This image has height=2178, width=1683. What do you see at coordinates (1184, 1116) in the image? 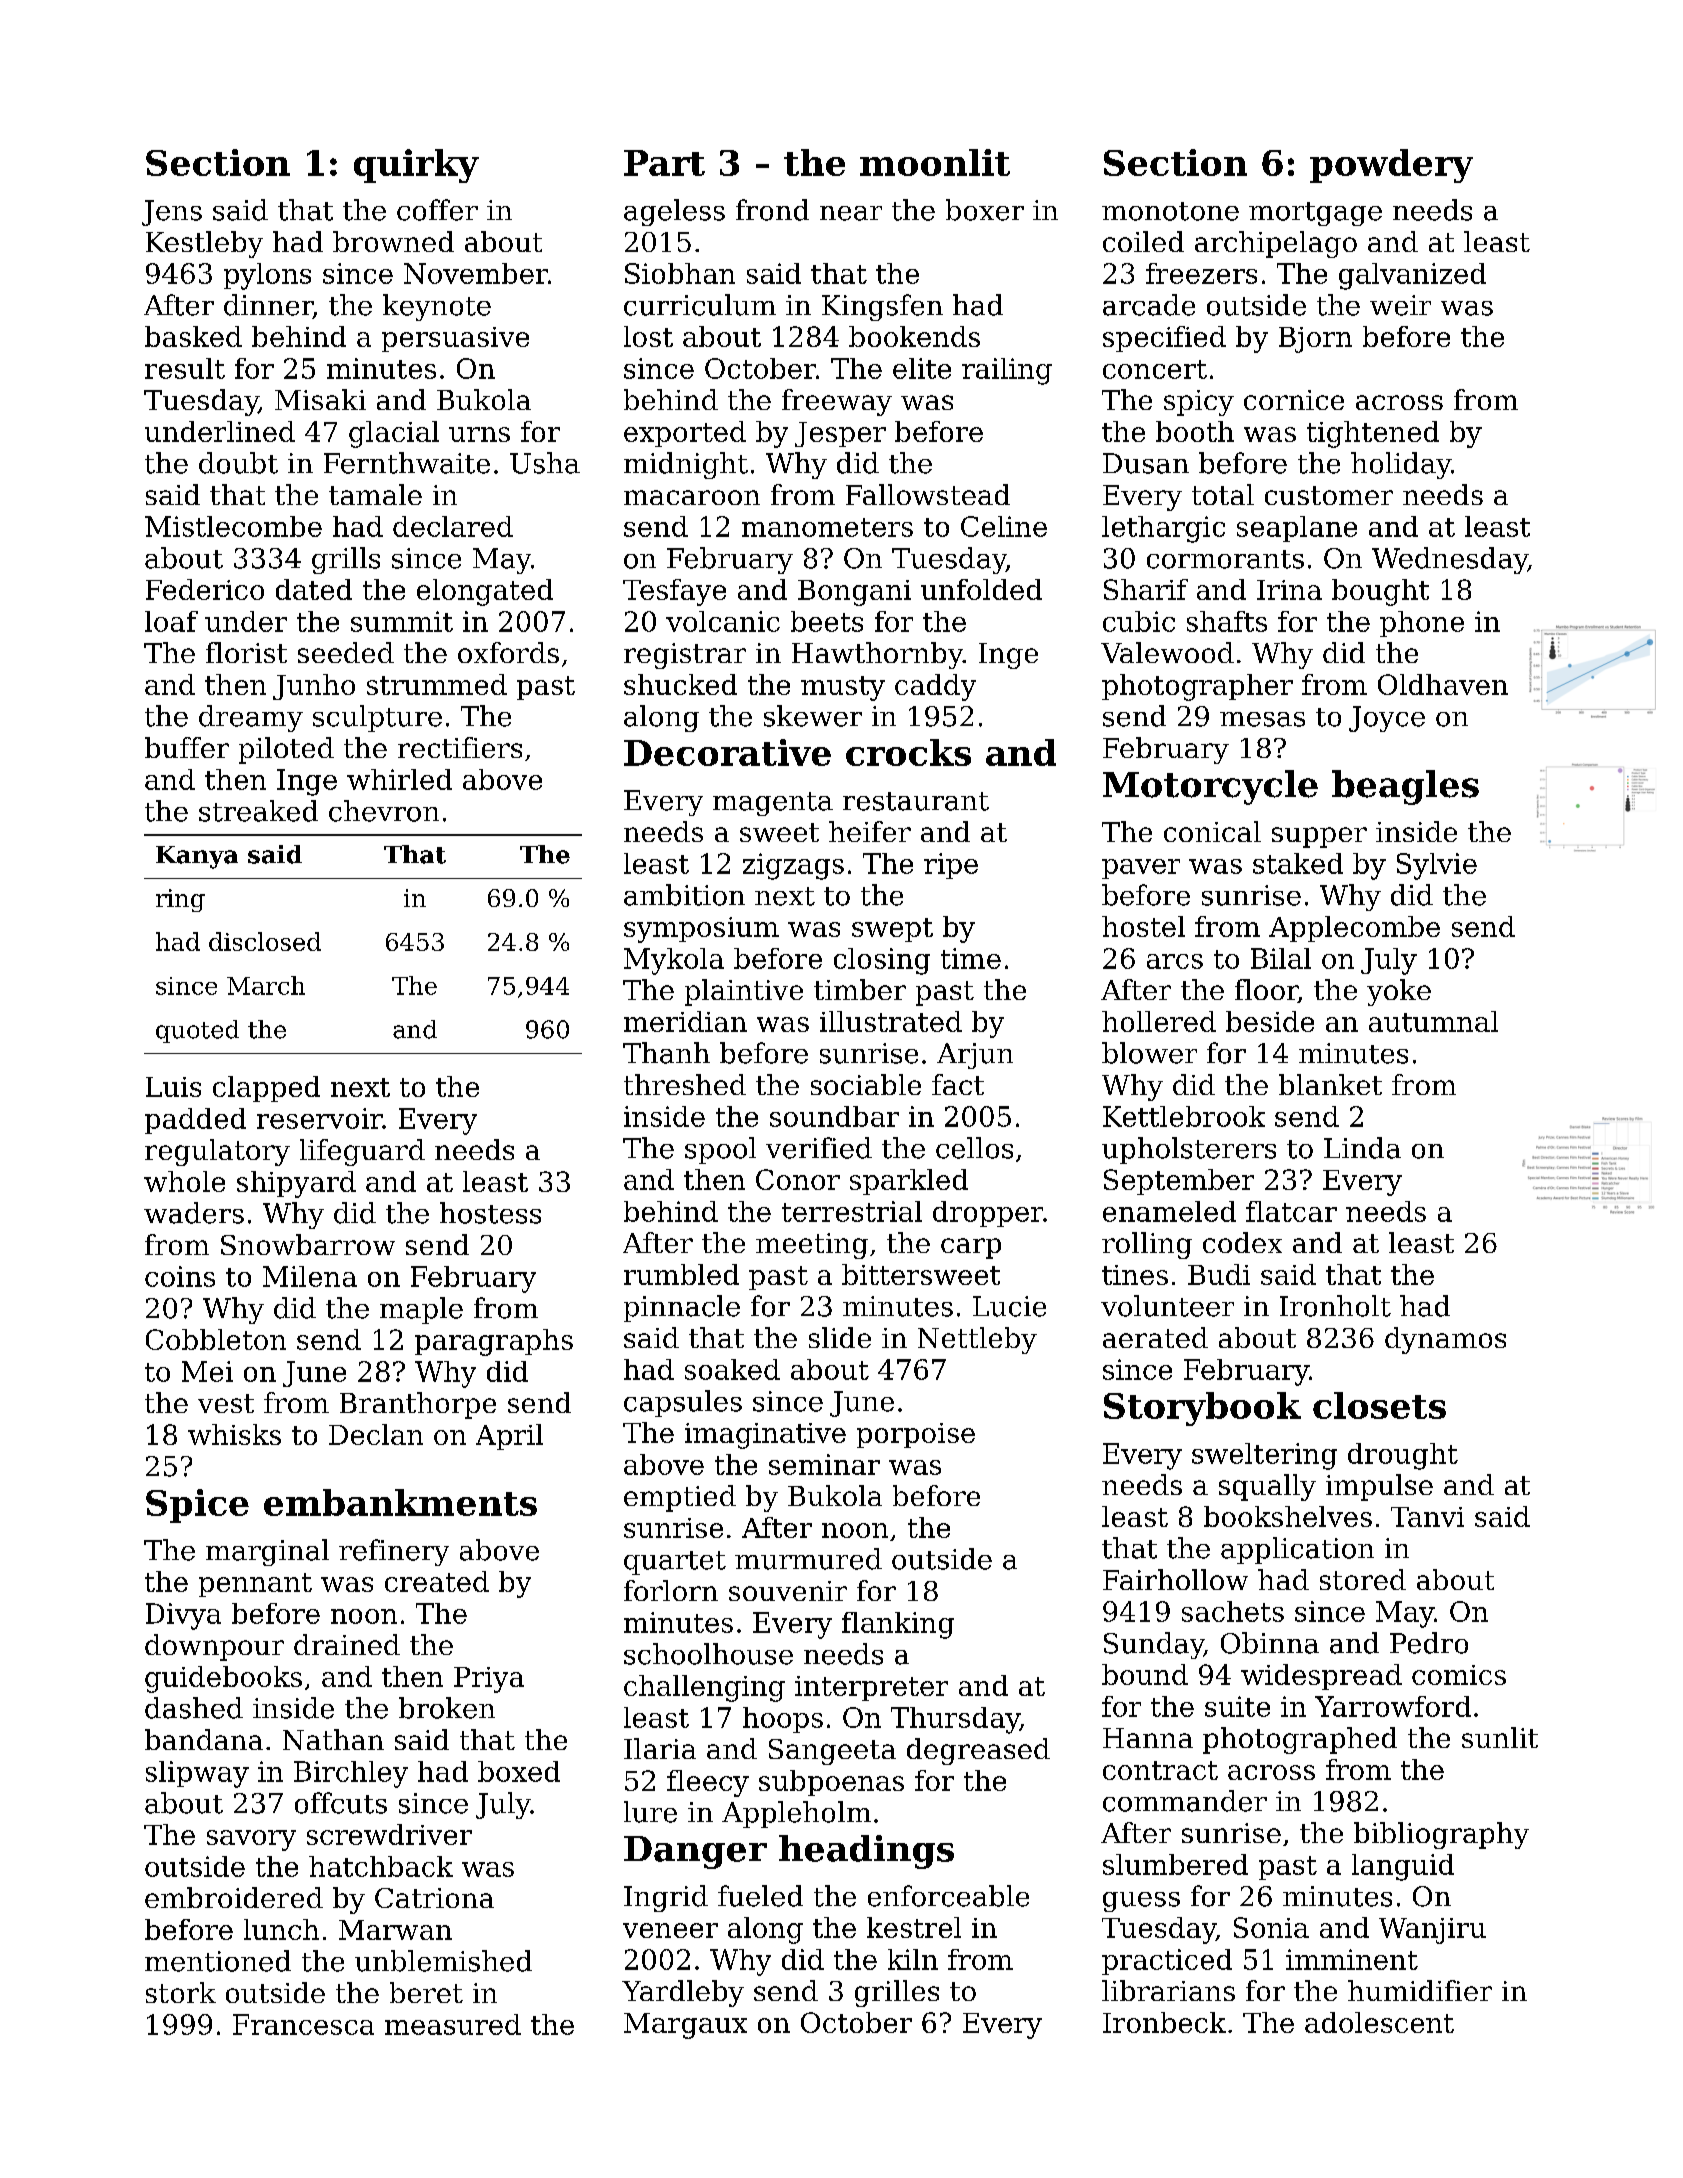
I see `Kettlebrook` at bounding box center [1184, 1116].
